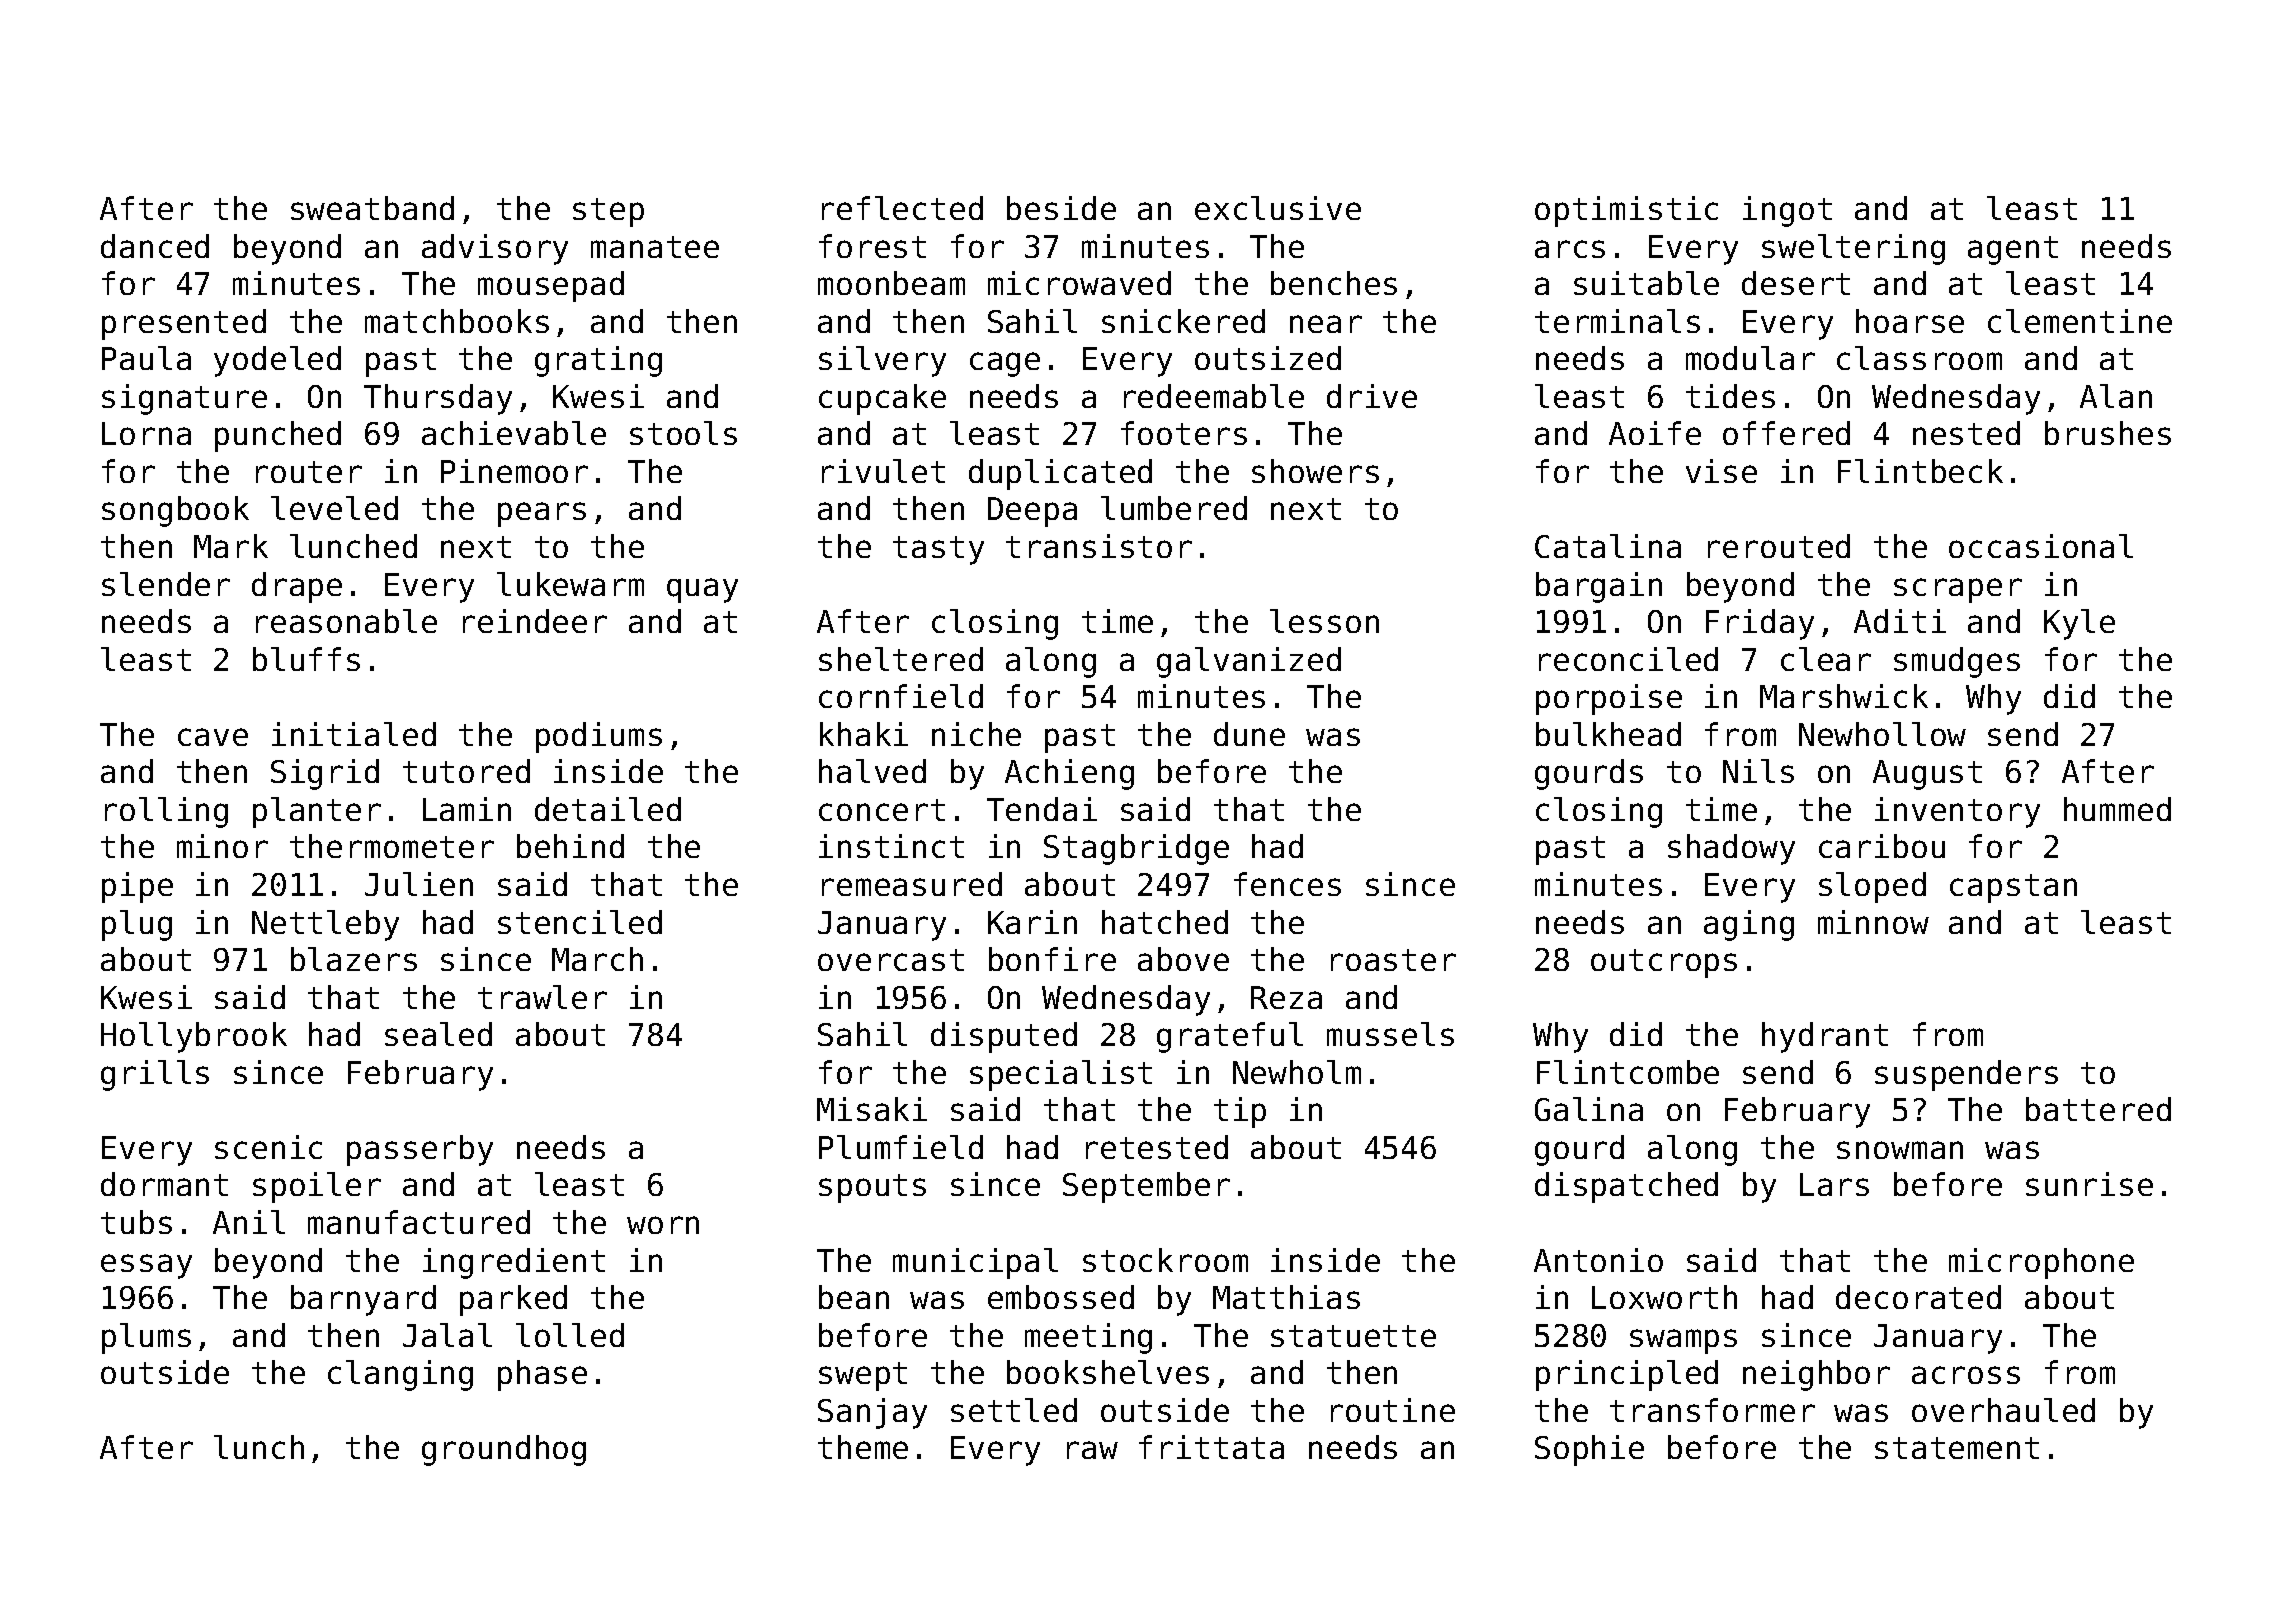 This screenshot has height=1620, width=2292. What do you see at coordinates (891, 283) in the screenshot?
I see `moonbeam` at bounding box center [891, 283].
